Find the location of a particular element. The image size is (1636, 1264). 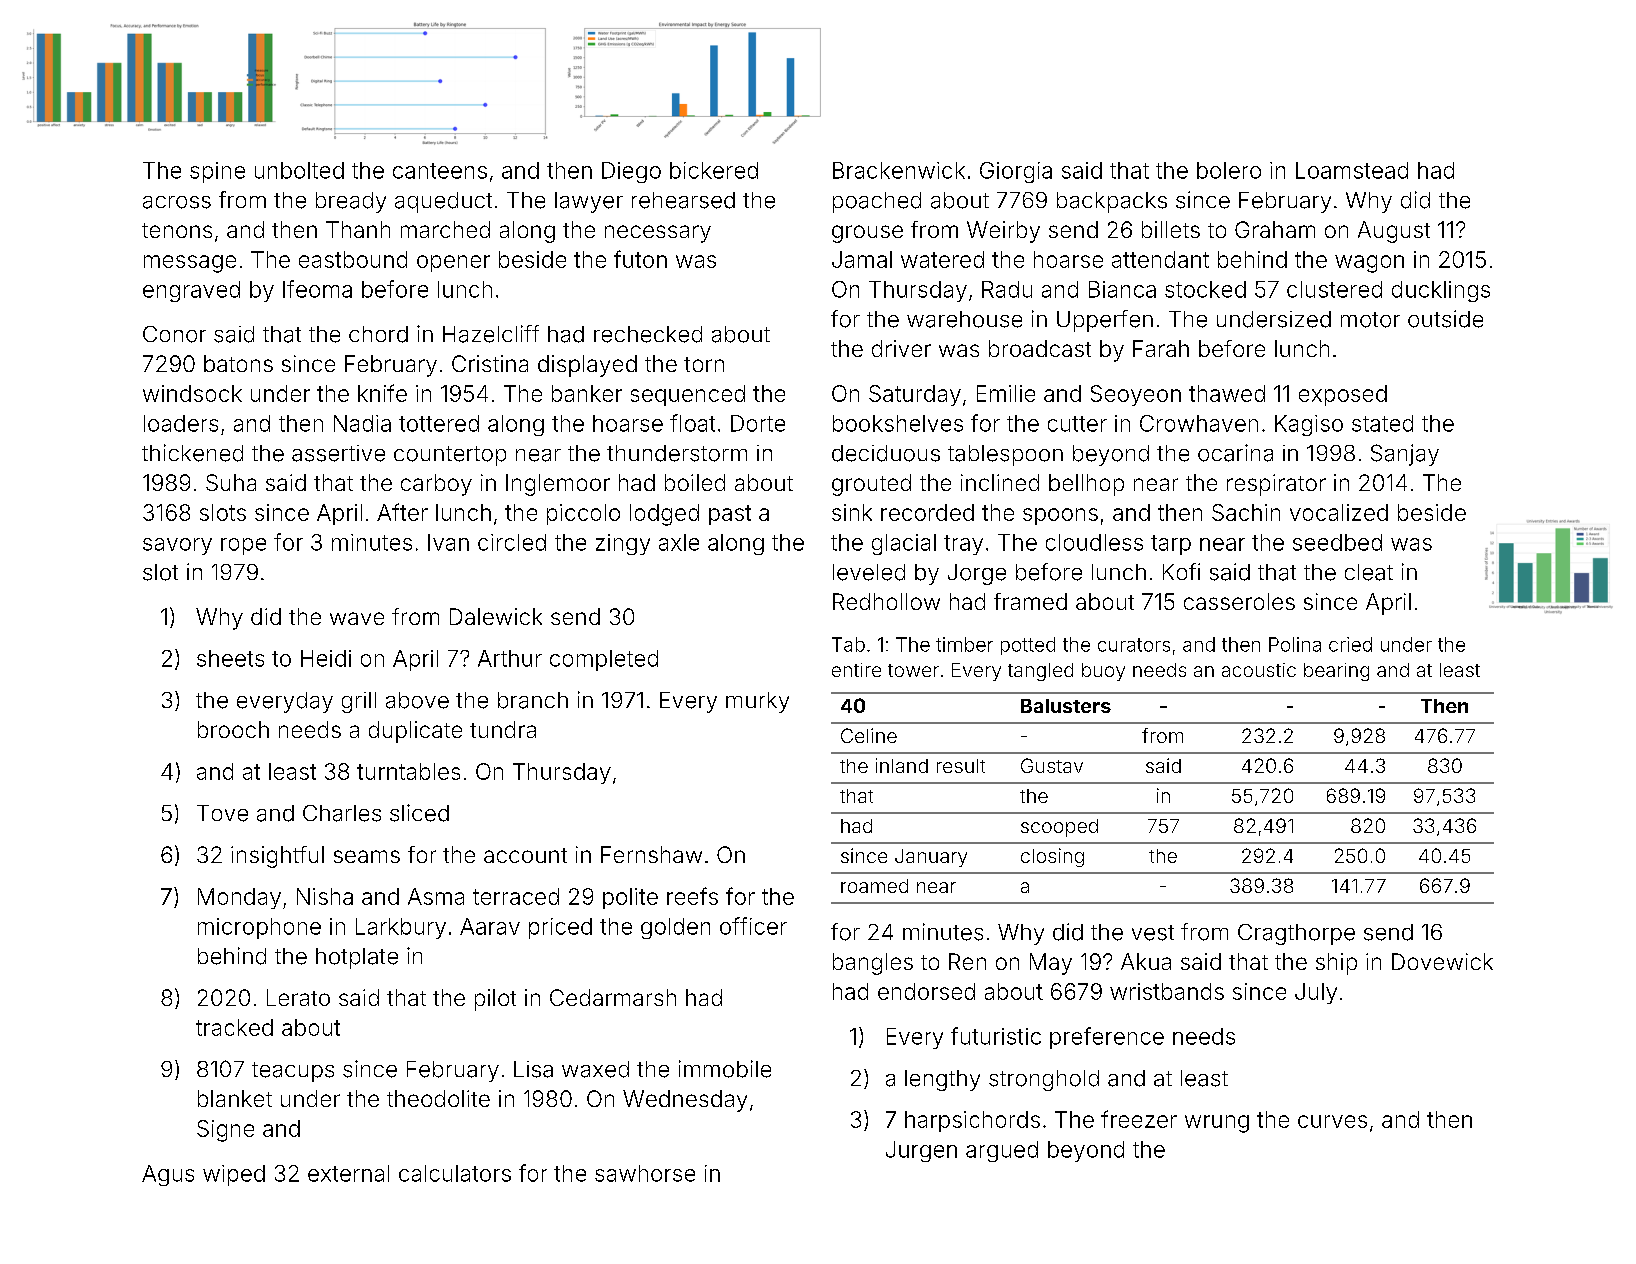

murky is located at coordinates (757, 702).
